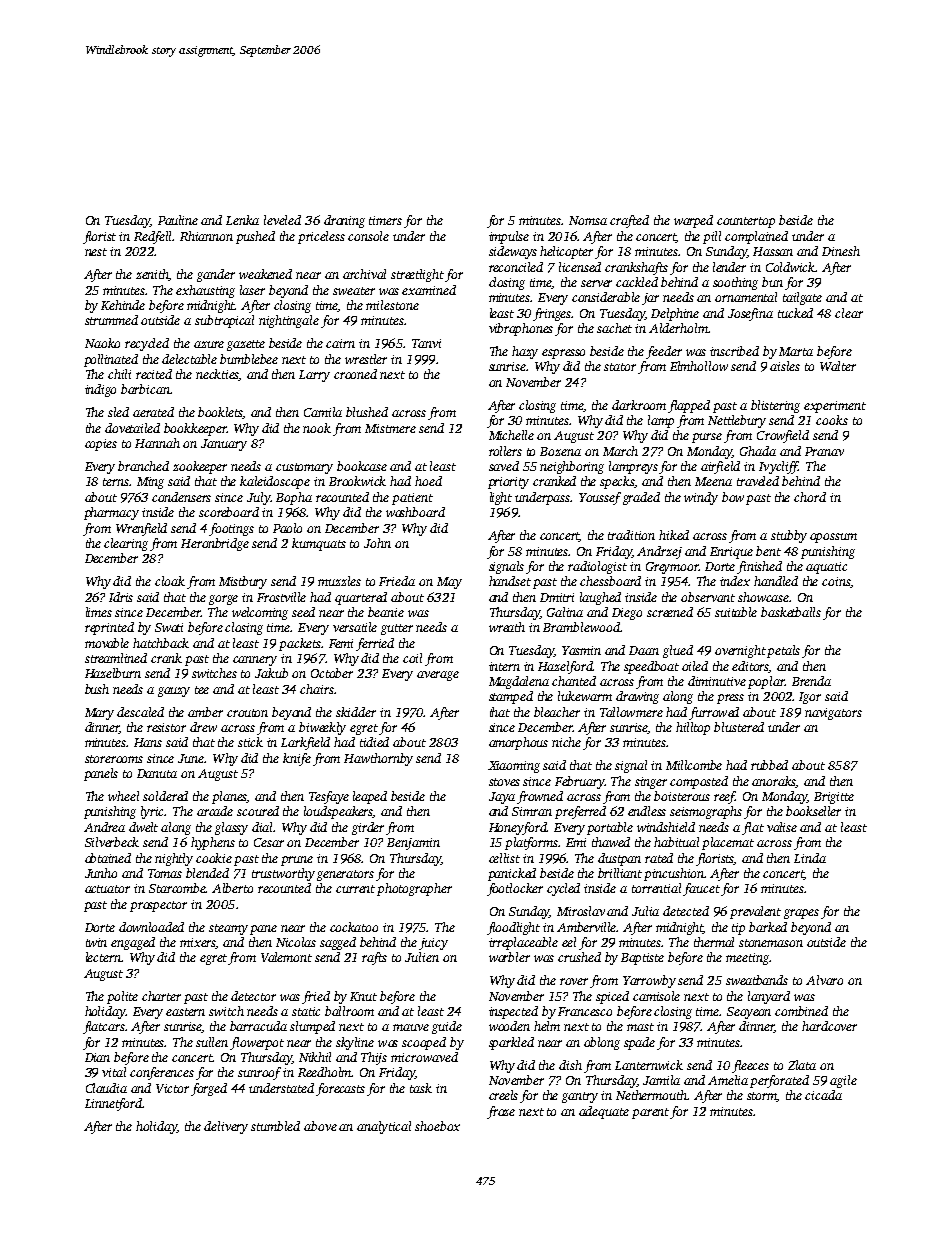 This image has height=1233, width=952. Describe the element at coordinates (580, 1097) in the image. I see `gantry` at that location.
